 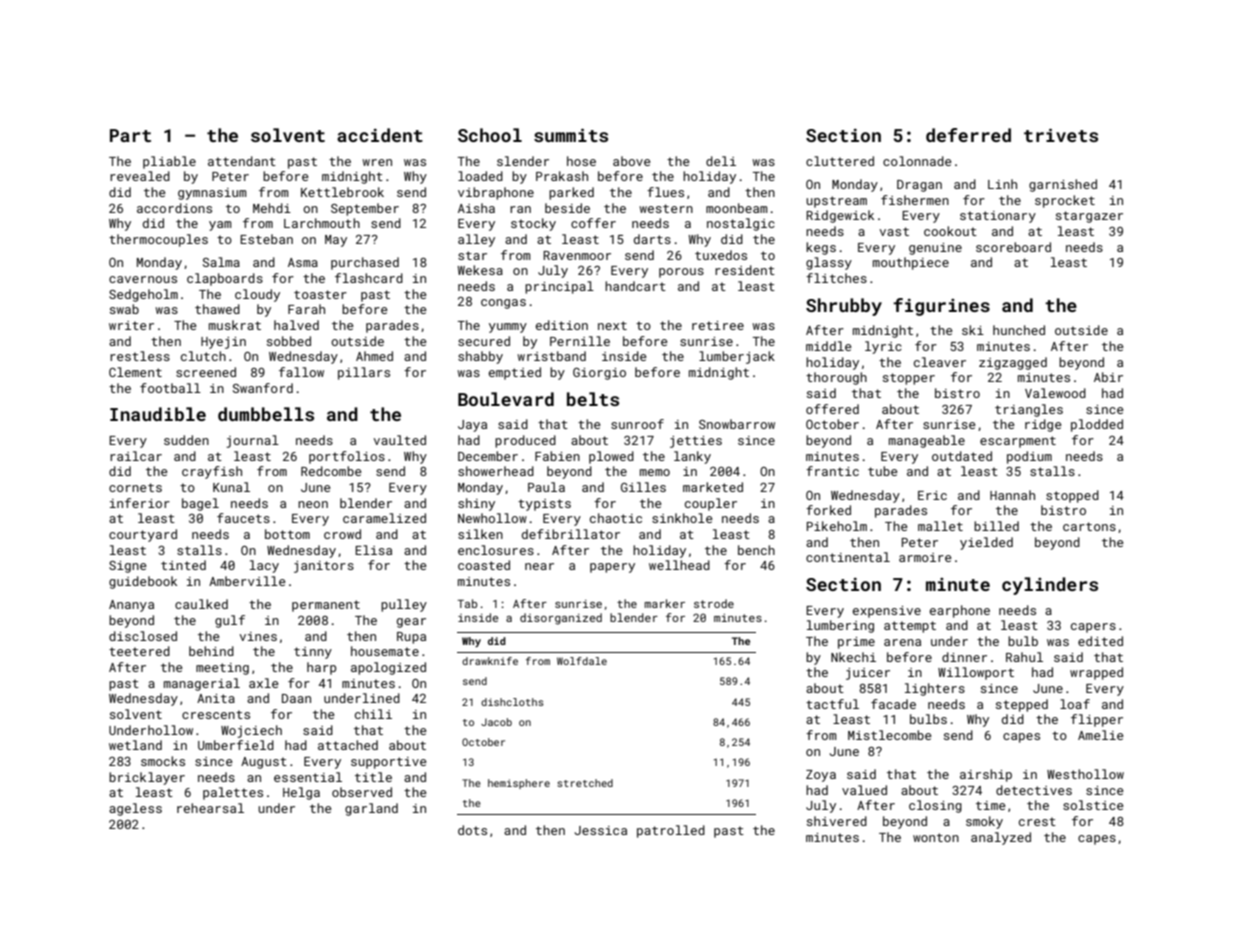 I want to click on lacy, so click(x=264, y=566).
